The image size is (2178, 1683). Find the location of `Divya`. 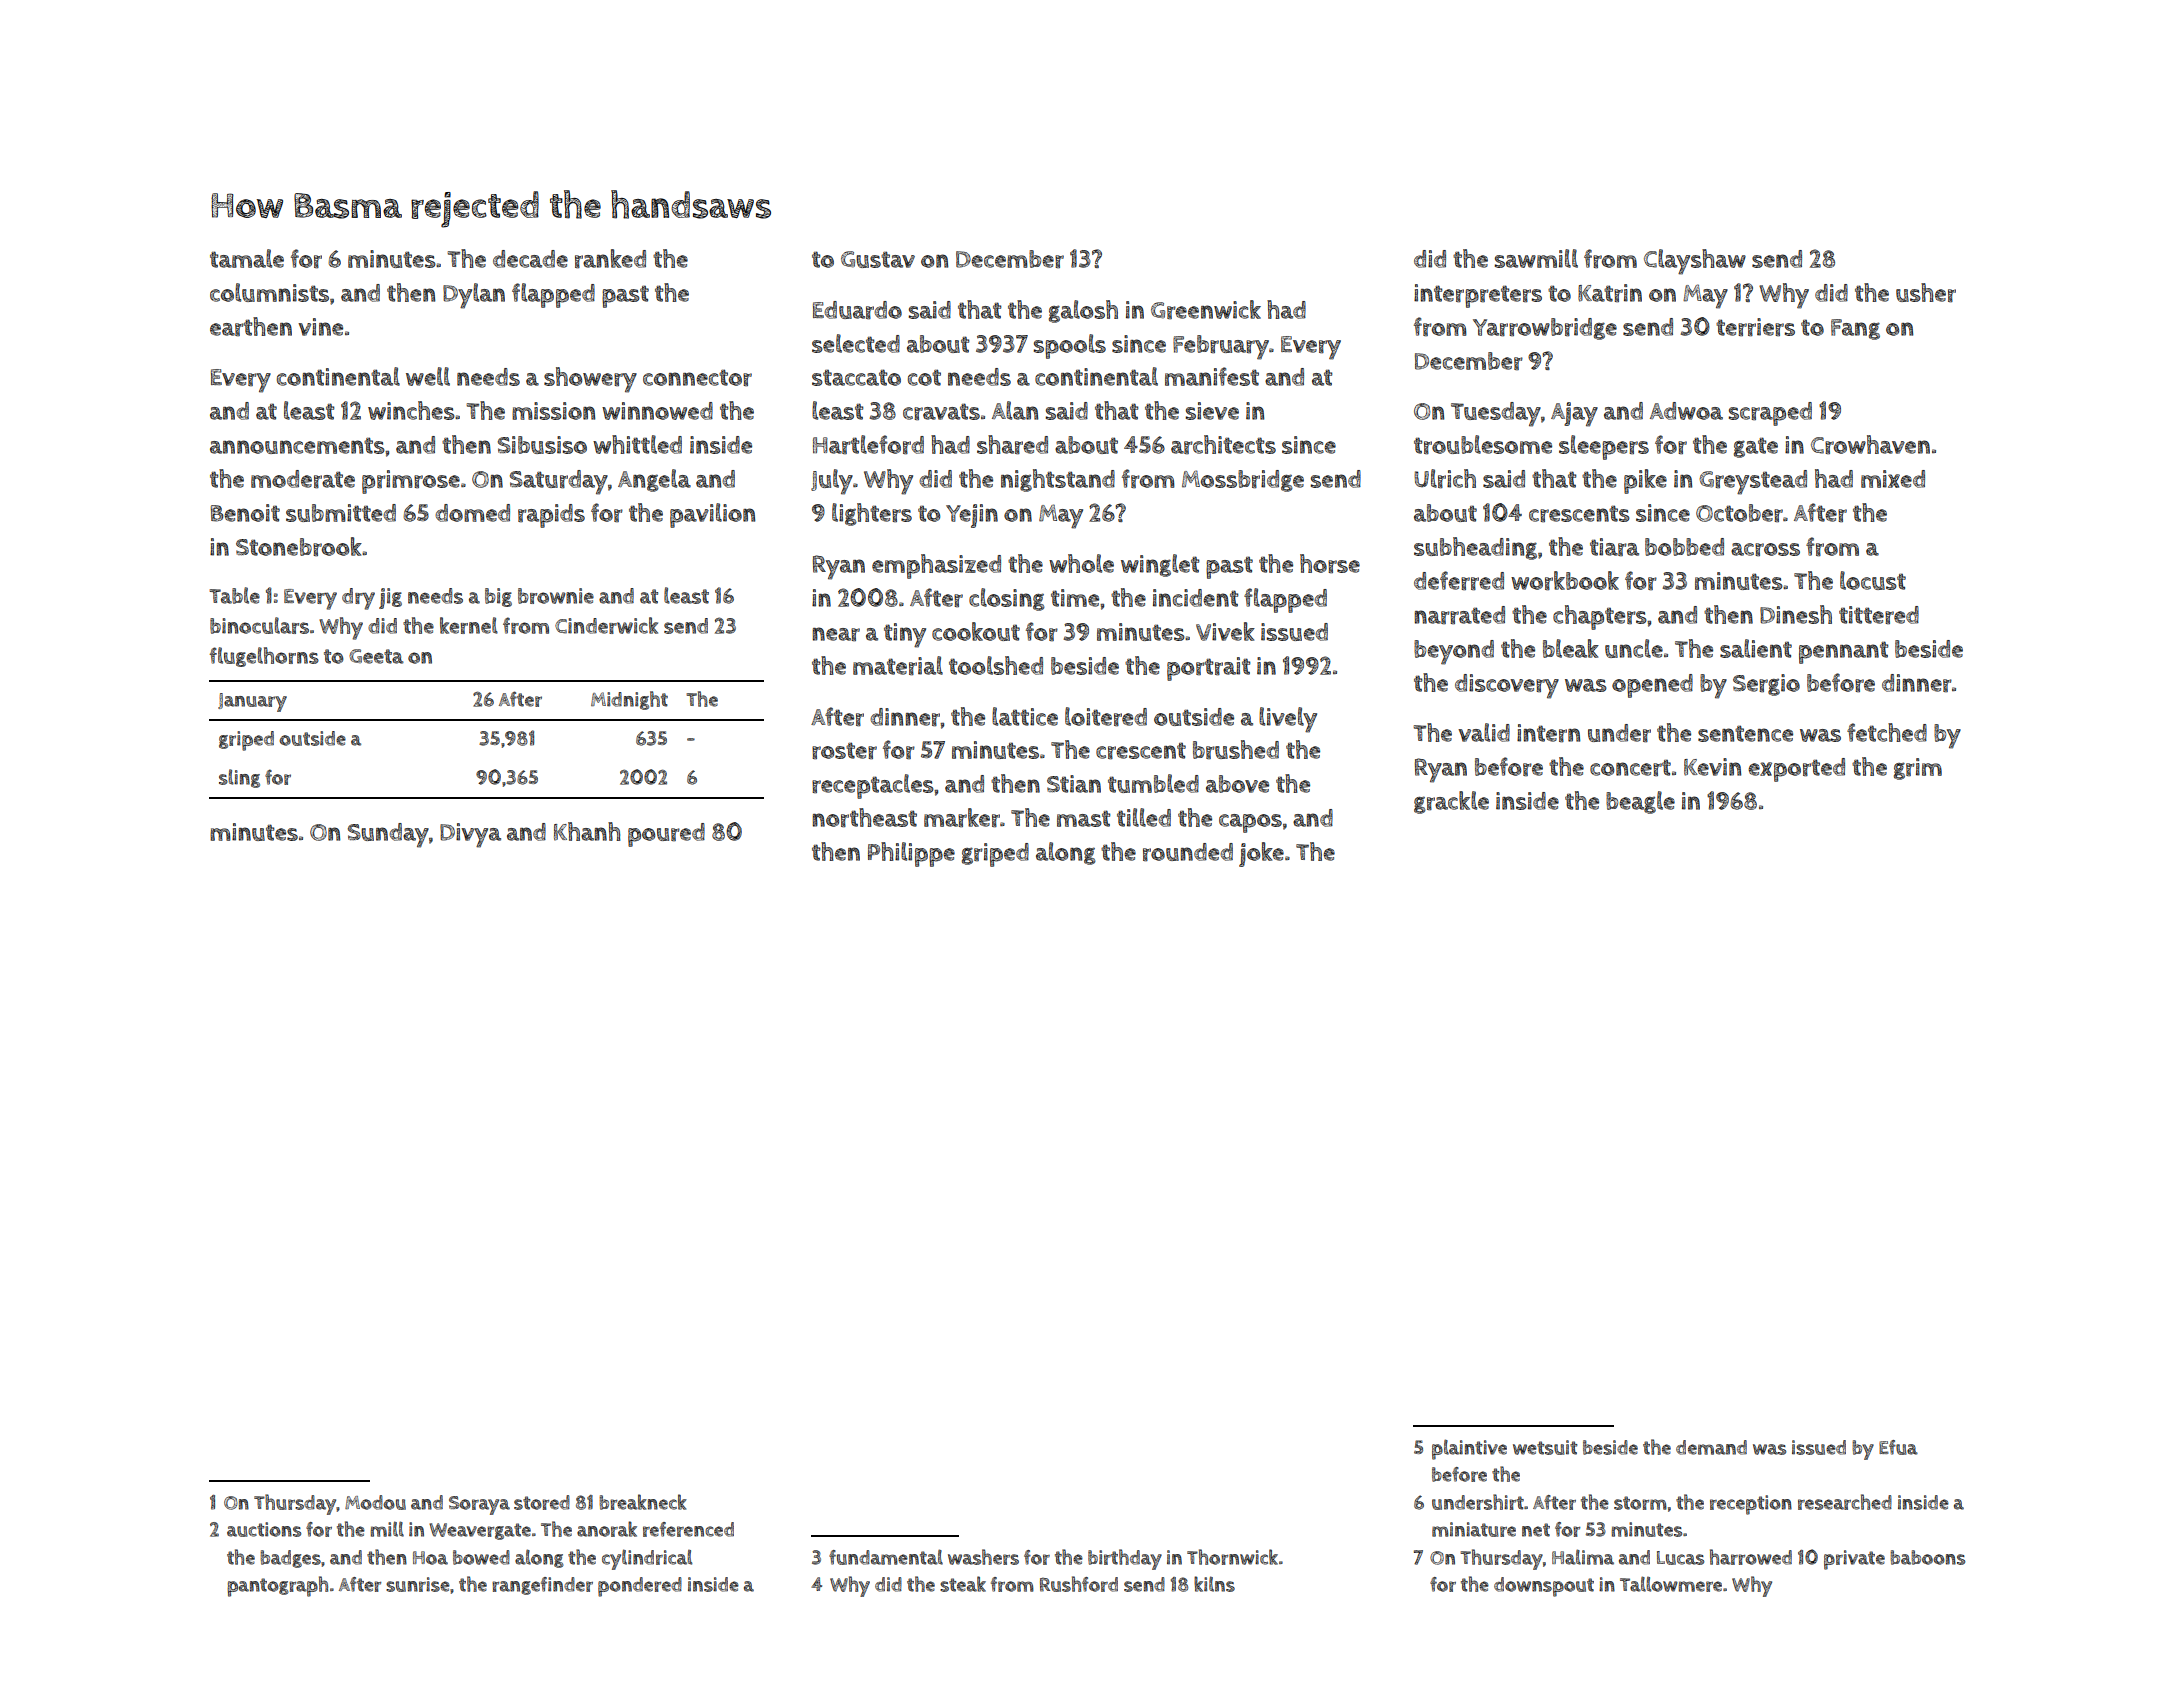

Divya is located at coordinates (470, 835).
